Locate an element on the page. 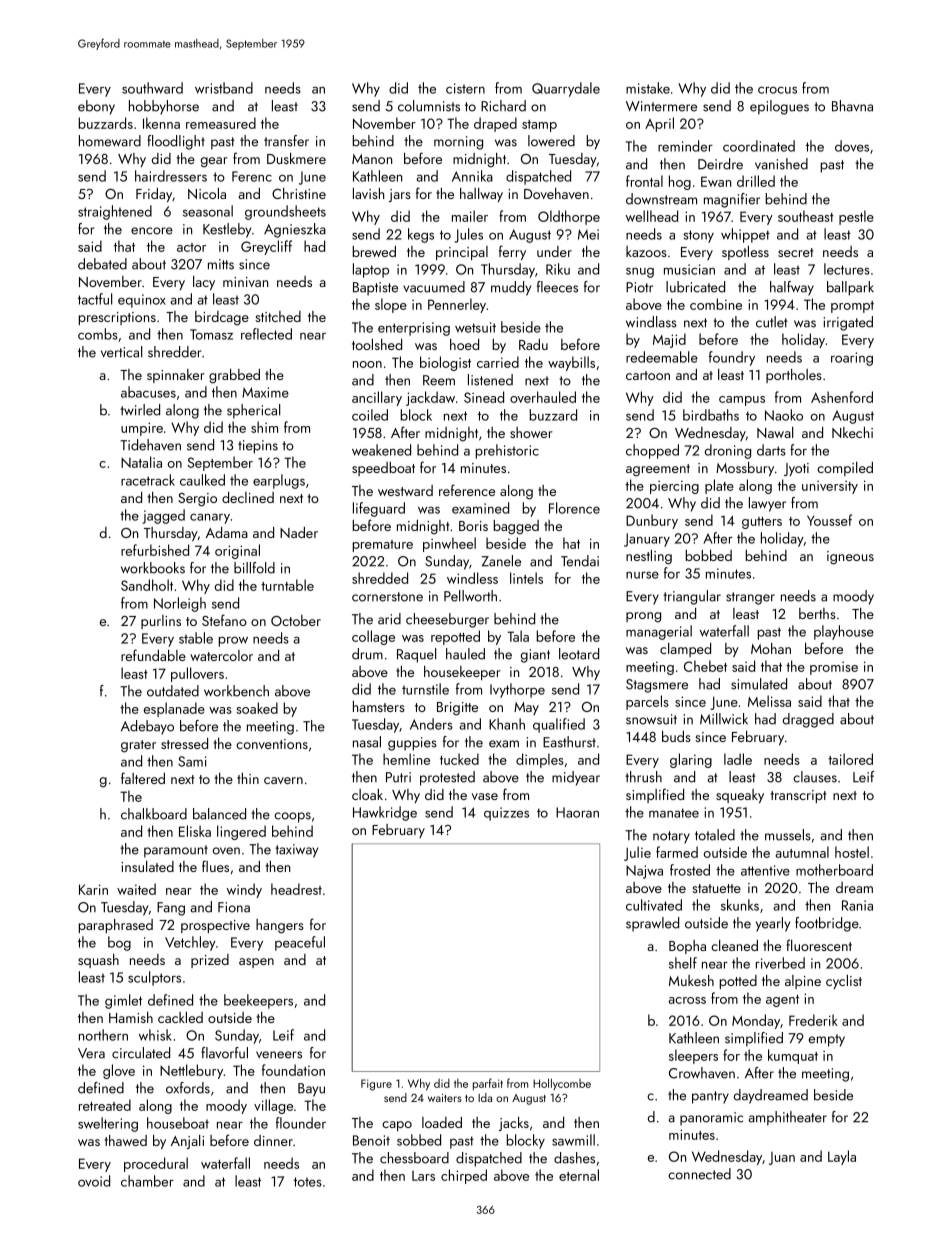 The image size is (952, 1233). hostel is located at coordinates (852, 852).
